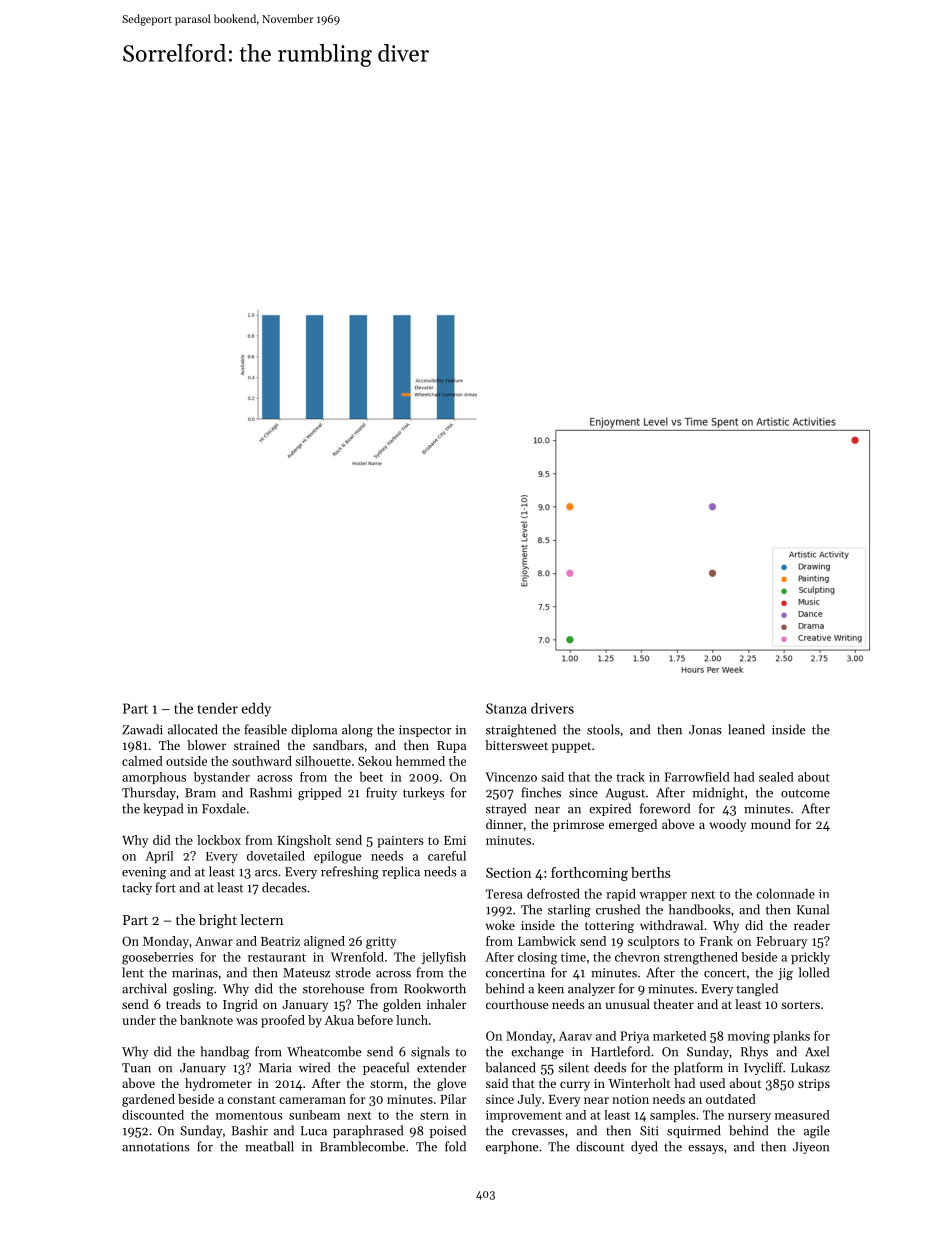 Image resolution: width=952 pixels, height=1233 pixels. What do you see at coordinates (705, 730) in the document?
I see `Jonas` at bounding box center [705, 730].
